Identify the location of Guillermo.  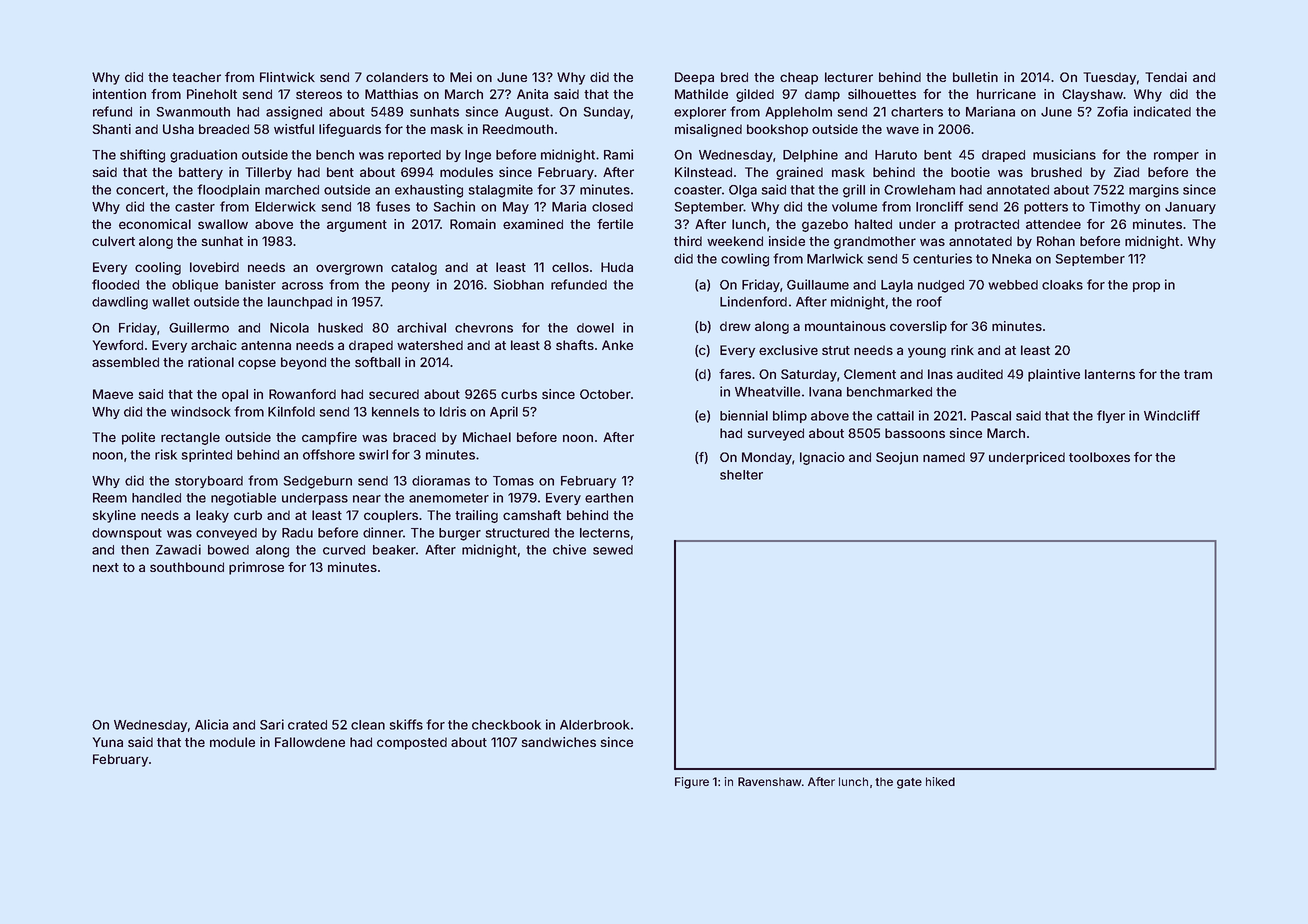
(199, 327).
